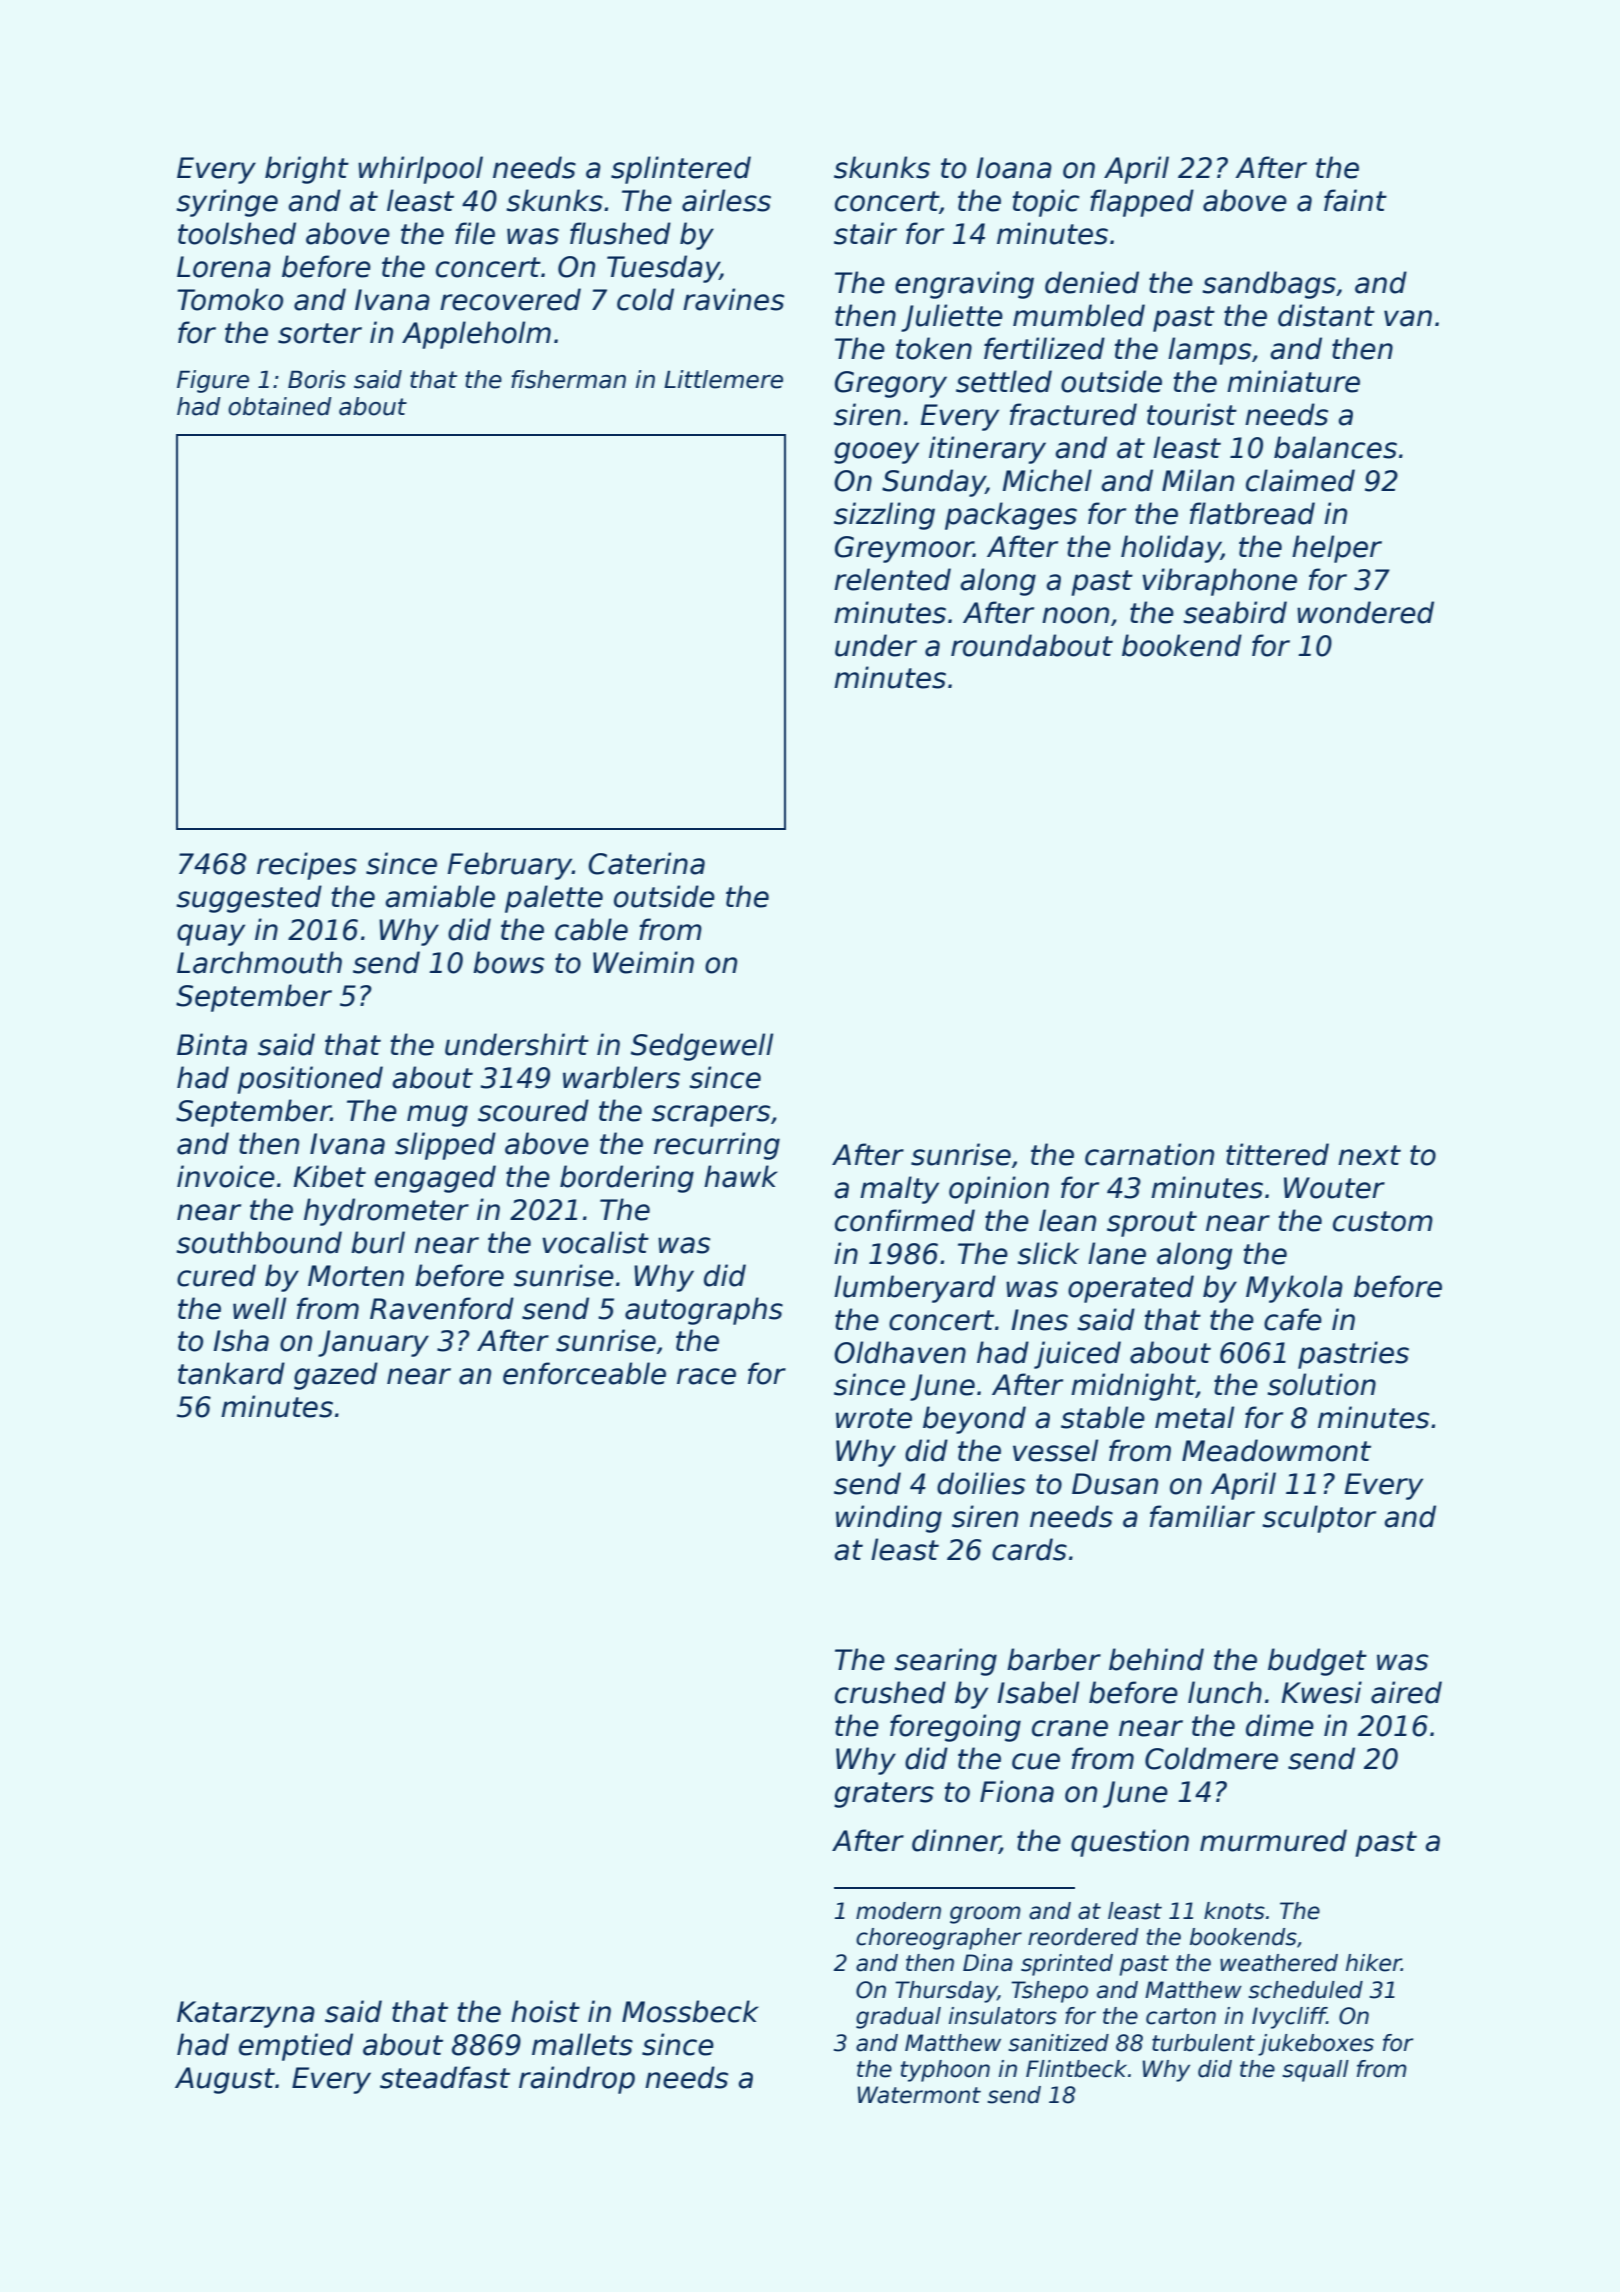 The height and width of the screenshot is (2292, 1620). What do you see at coordinates (892, 579) in the screenshot?
I see `relented` at bounding box center [892, 579].
